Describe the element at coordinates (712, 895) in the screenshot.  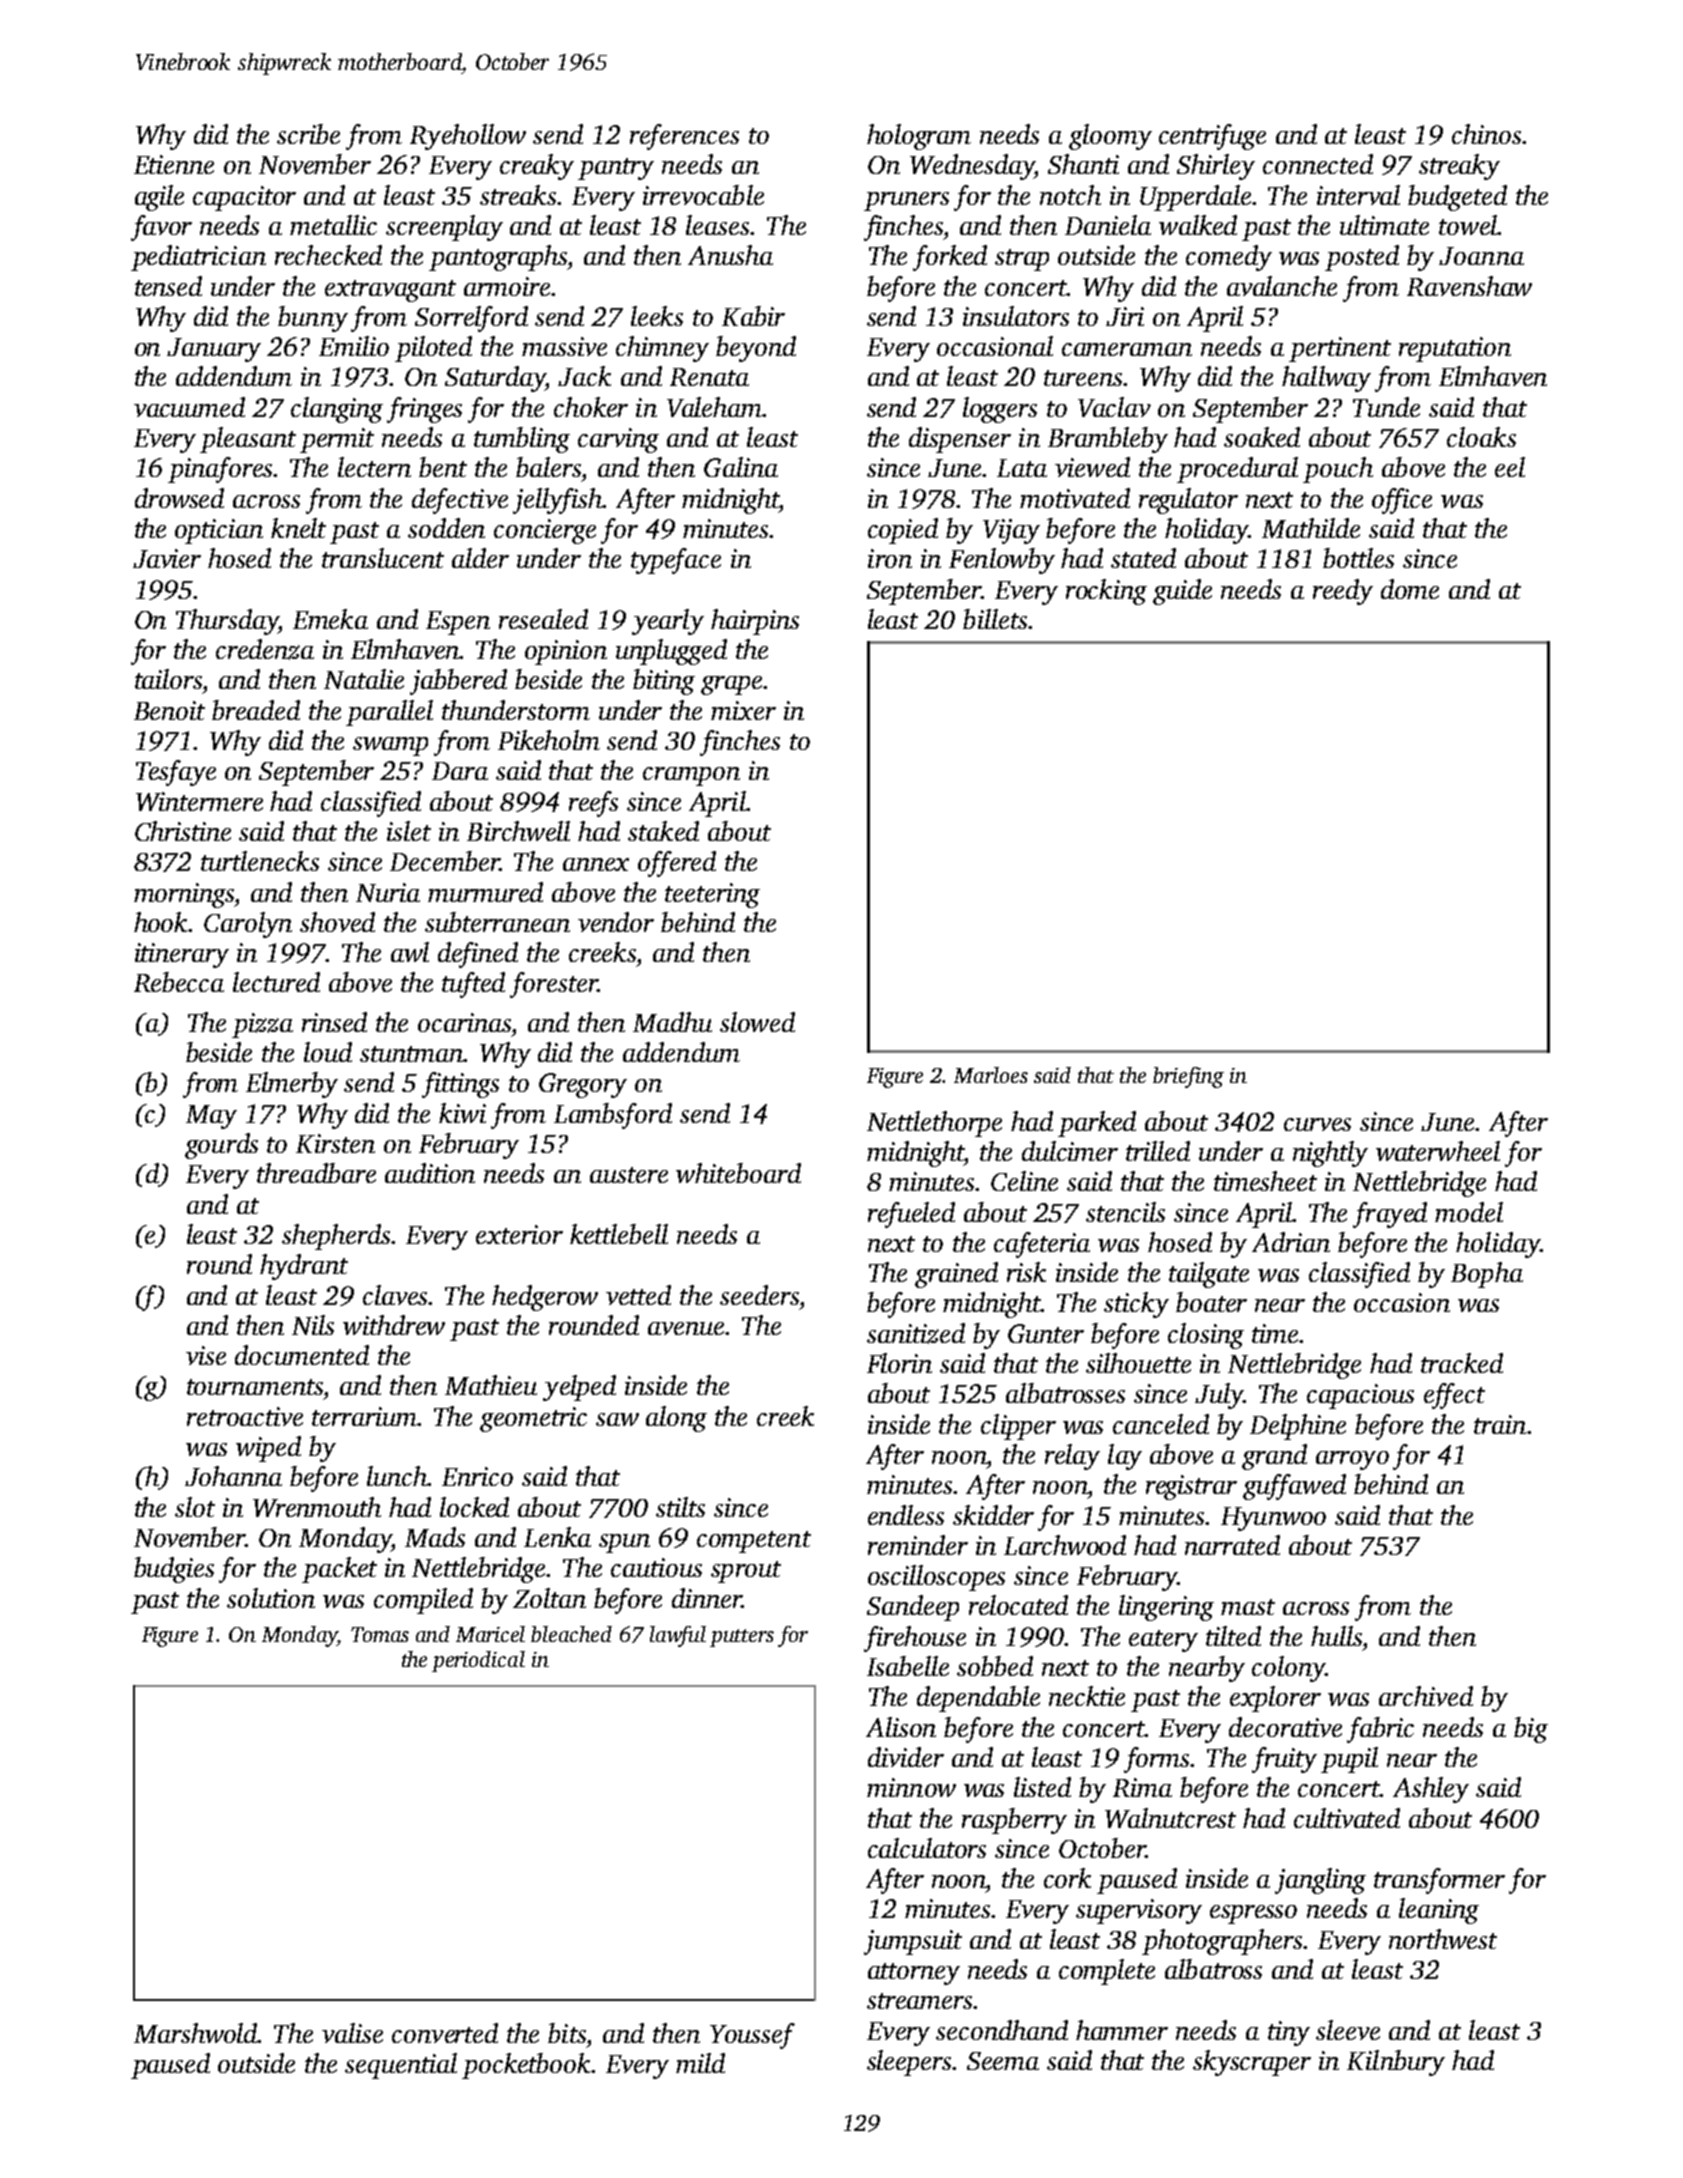
I see `teetering` at that location.
